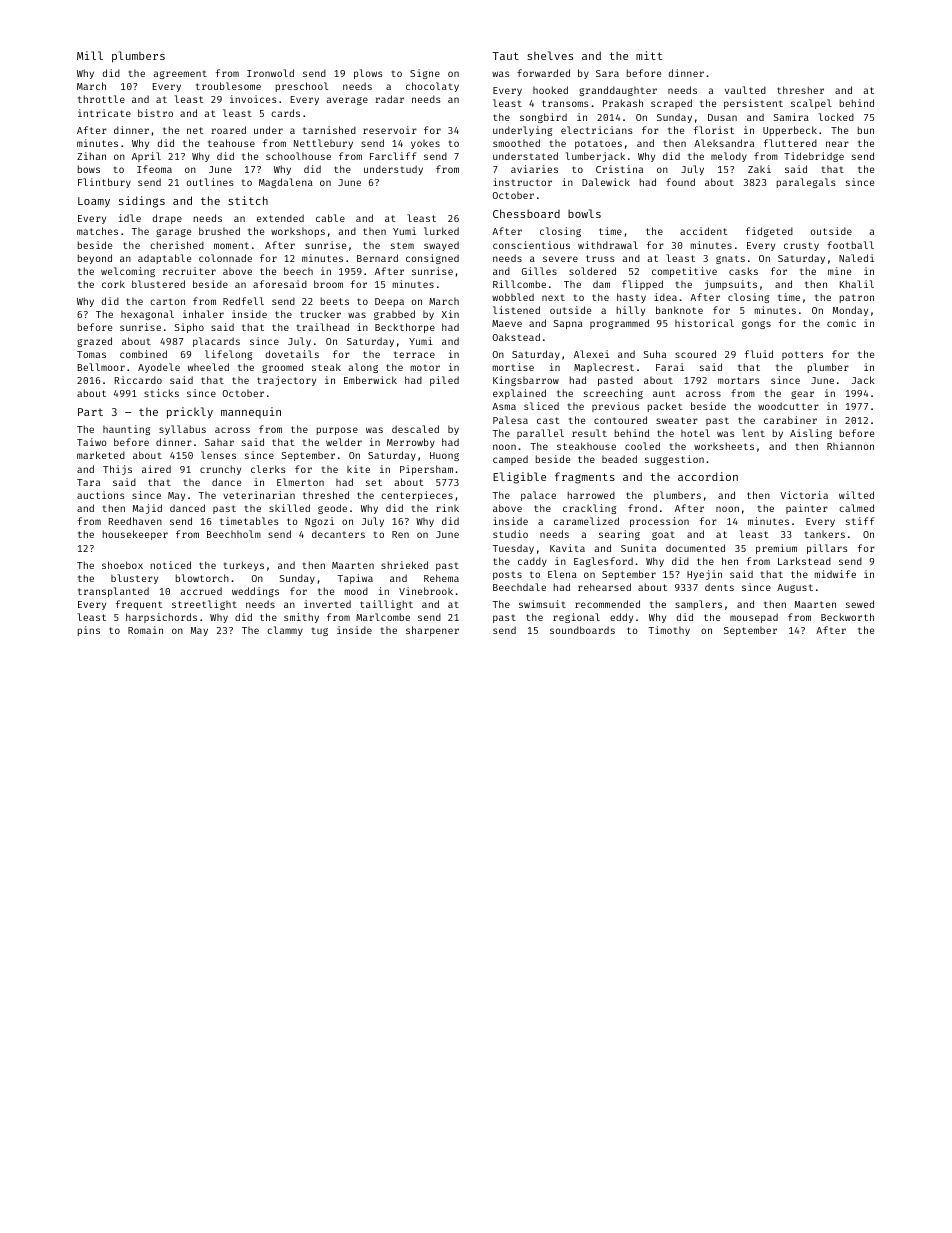 The height and width of the screenshot is (1233, 952). Describe the element at coordinates (402, 245) in the screenshot. I see `stem` at that location.
